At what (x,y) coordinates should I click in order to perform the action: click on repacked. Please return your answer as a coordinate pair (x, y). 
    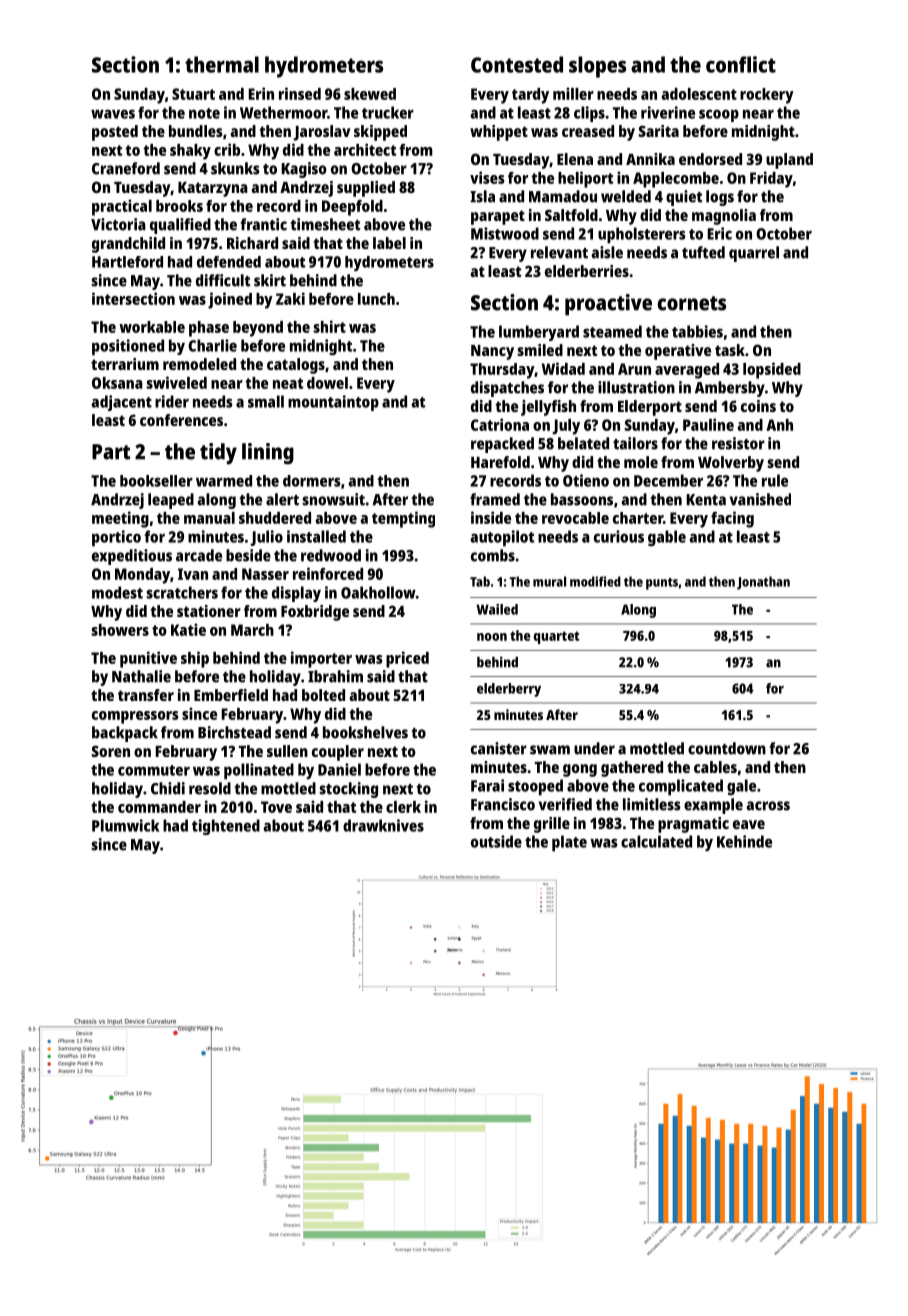
    Looking at the image, I should click on (502, 445).
